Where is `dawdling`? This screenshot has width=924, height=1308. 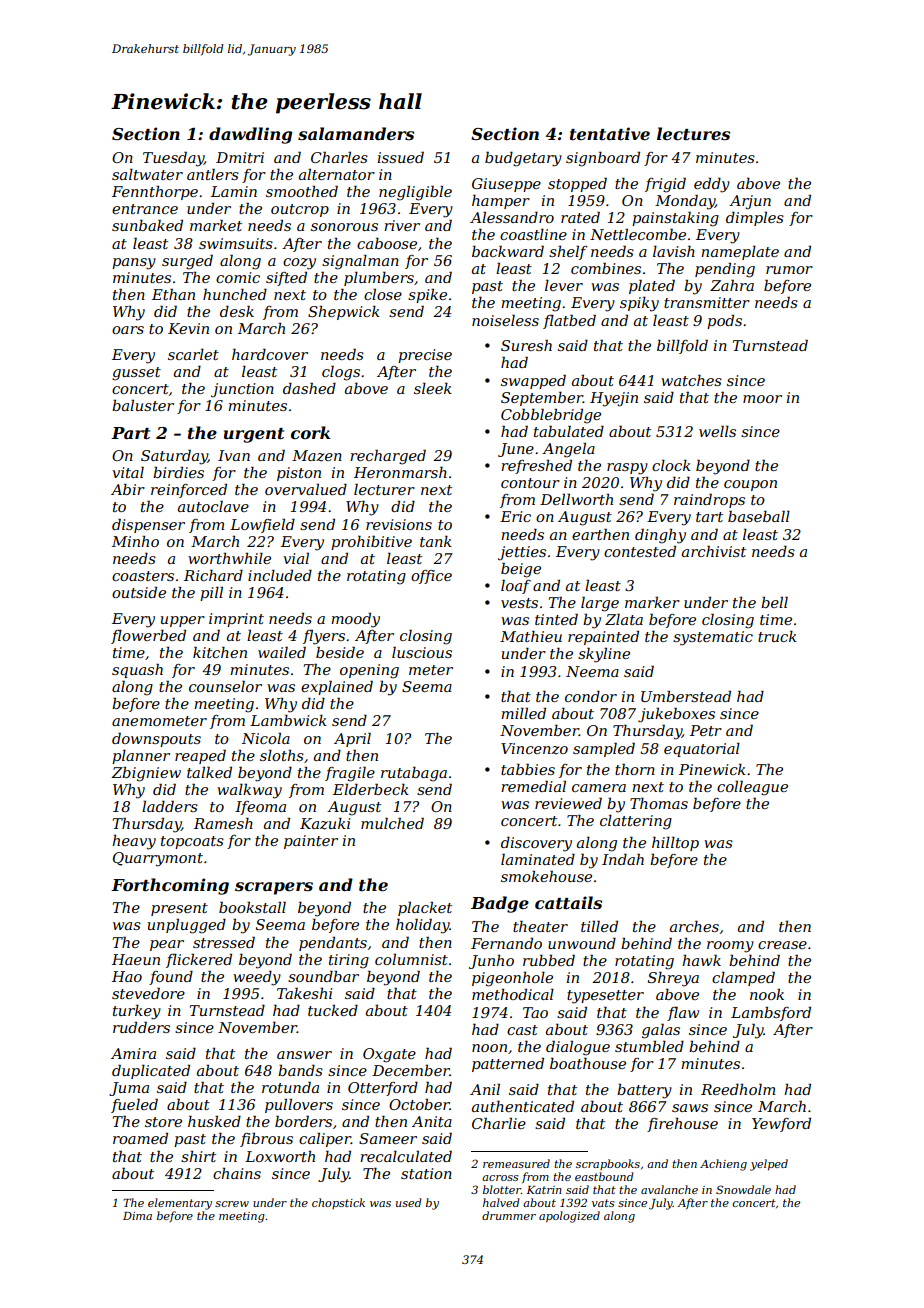 dawdling is located at coordinates (250, 135).
